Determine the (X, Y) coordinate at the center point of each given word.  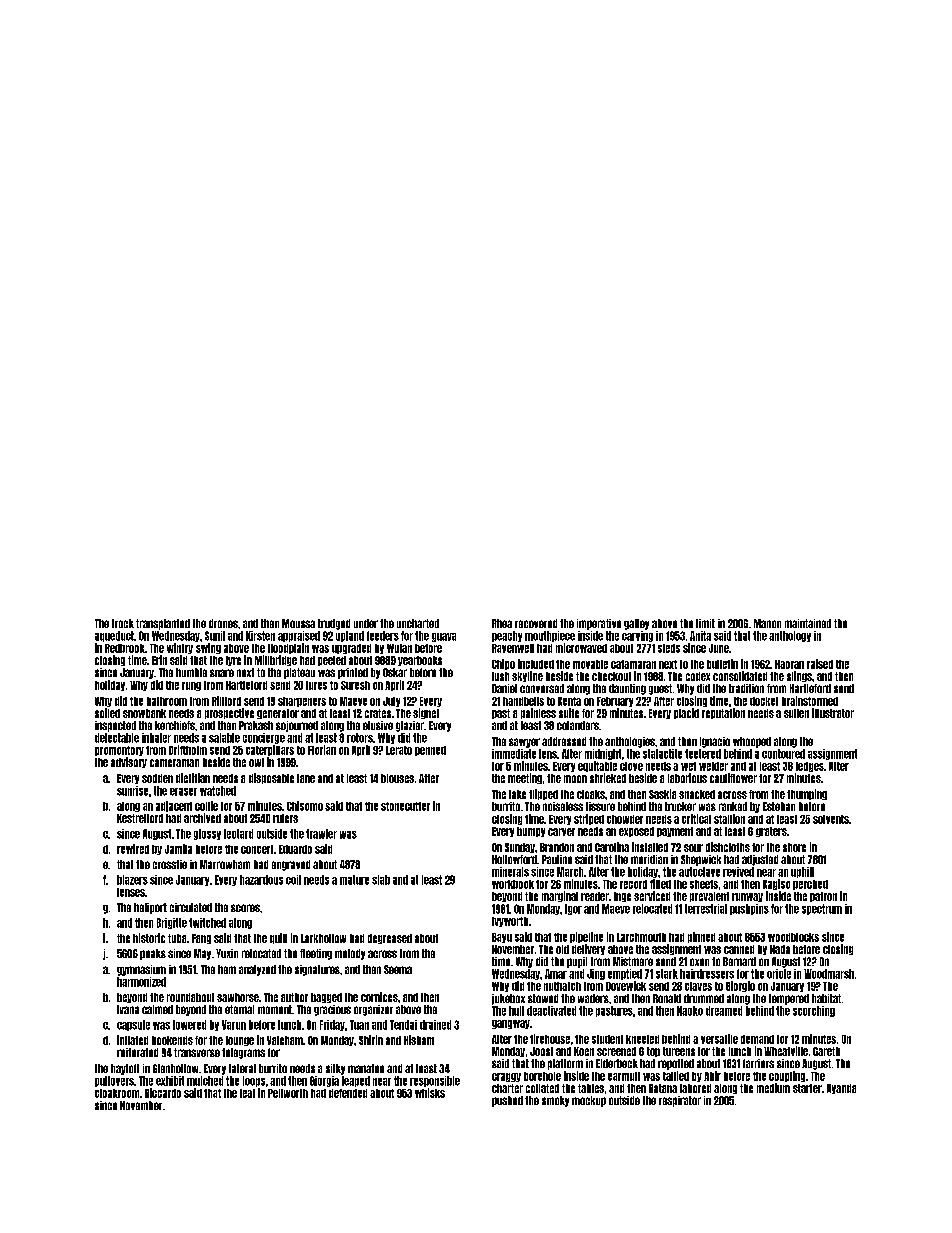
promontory (119, 751)
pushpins (749, 909)
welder (713, 766)
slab (381, 880)
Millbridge (276, 660)
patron (823, 897)
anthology (790, 636)
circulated (191, 907)
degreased (390, 939)
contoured (783, 754)
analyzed (257, 970)
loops (254, 1081)
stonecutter (405, 806)
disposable (271, 778)
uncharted (418, 623)
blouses (397, 778)
